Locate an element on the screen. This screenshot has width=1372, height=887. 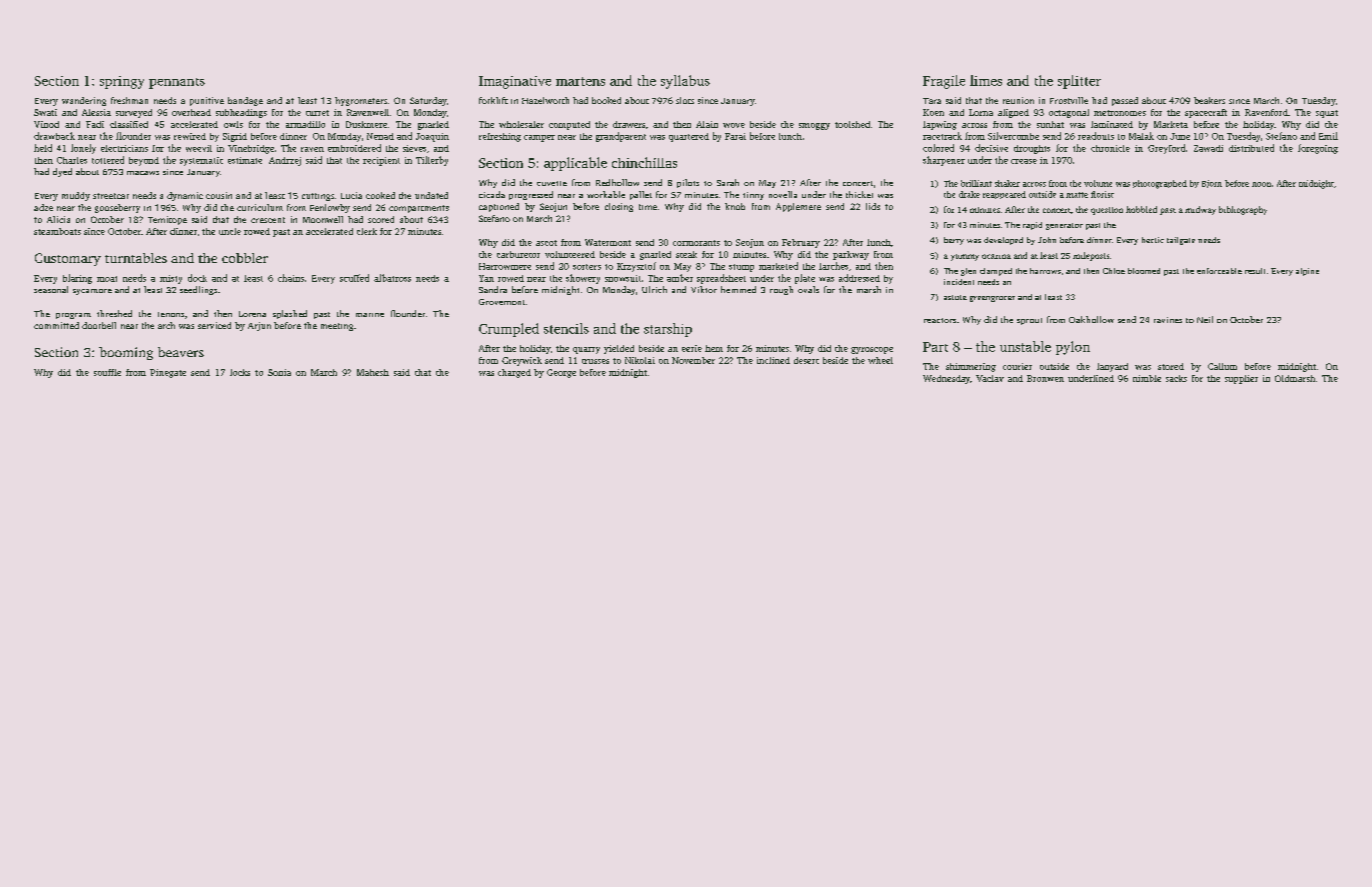
charged is located at coordinates (514, 373).
